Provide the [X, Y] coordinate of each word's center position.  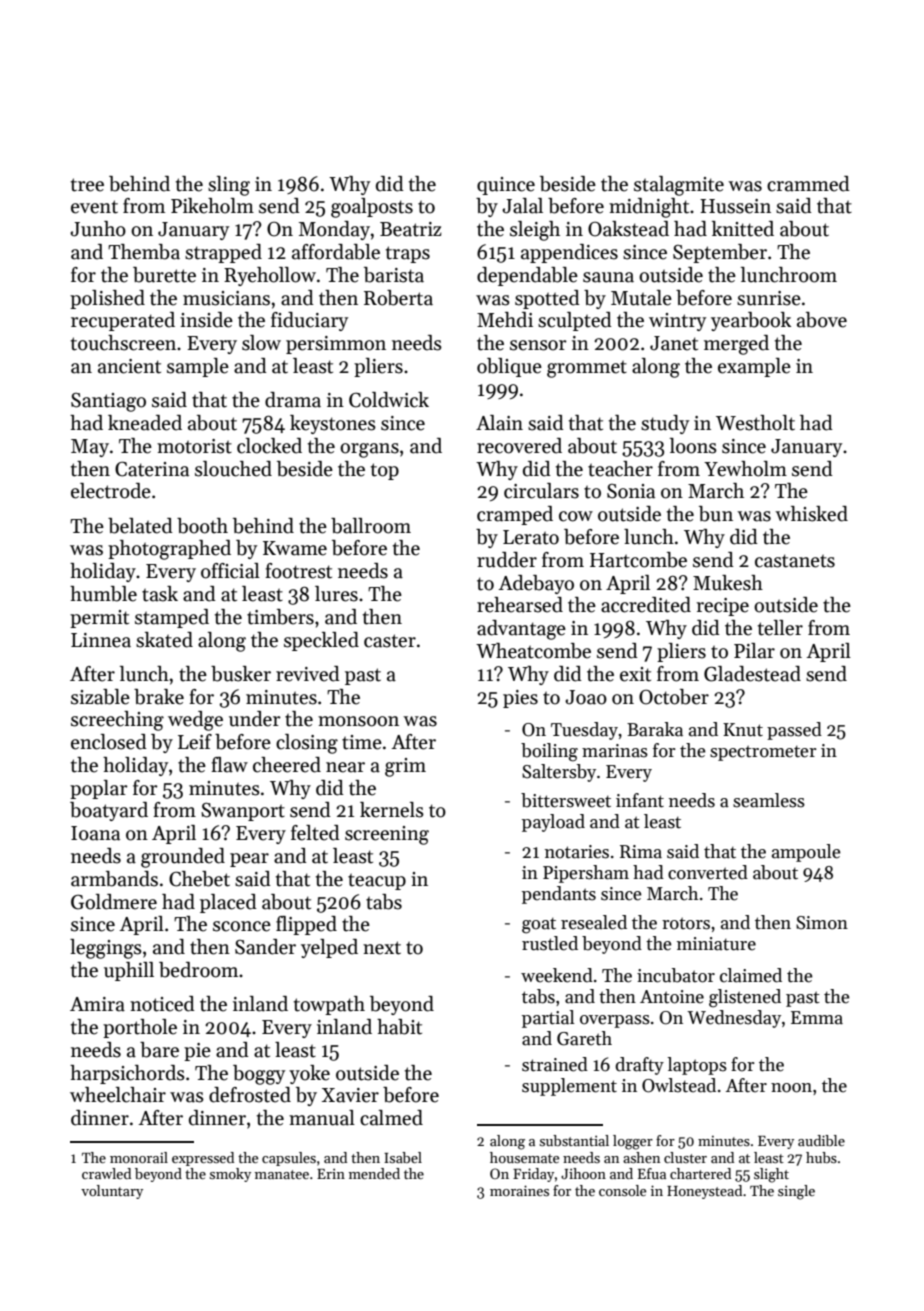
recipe [723, 607]
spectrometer [763, 753]
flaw [229, 765]
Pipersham [586, 874]
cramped [515, 515]
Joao [586, 697]
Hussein [735, 206]
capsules [289, 1159]
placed [228, 903]
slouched [233, 469]
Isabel [403, 1157]
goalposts [372, 208]
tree [87, 185]
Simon [822, 923]
